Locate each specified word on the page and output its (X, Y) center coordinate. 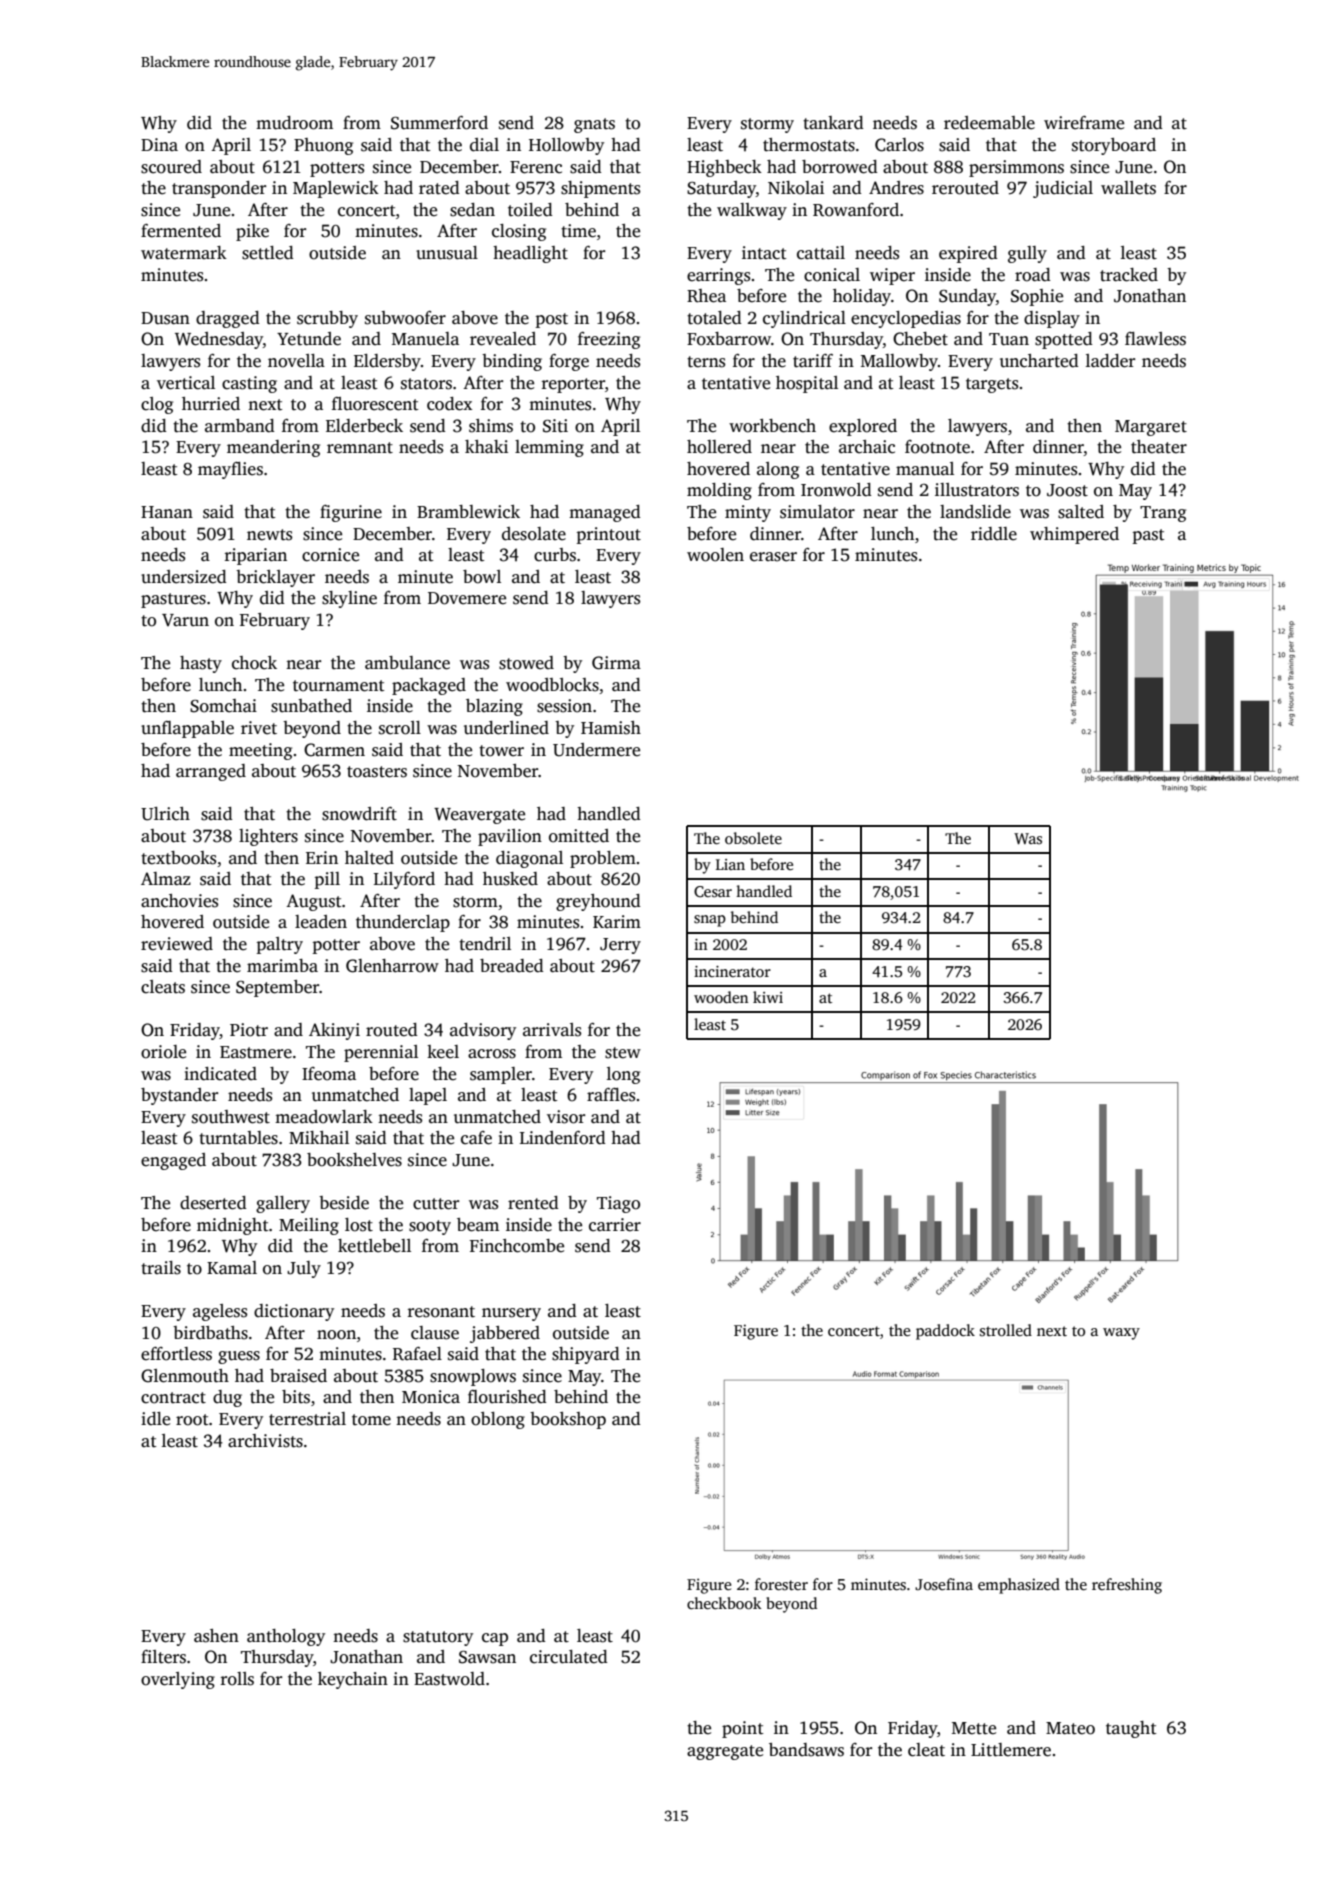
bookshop (568, 1420)
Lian (730, 864)
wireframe (1084, 123)
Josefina (944, 1584)
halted (369, 858)
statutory (438, 1638)
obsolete (753, 838)
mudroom (294, 123)
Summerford (439, 123)
